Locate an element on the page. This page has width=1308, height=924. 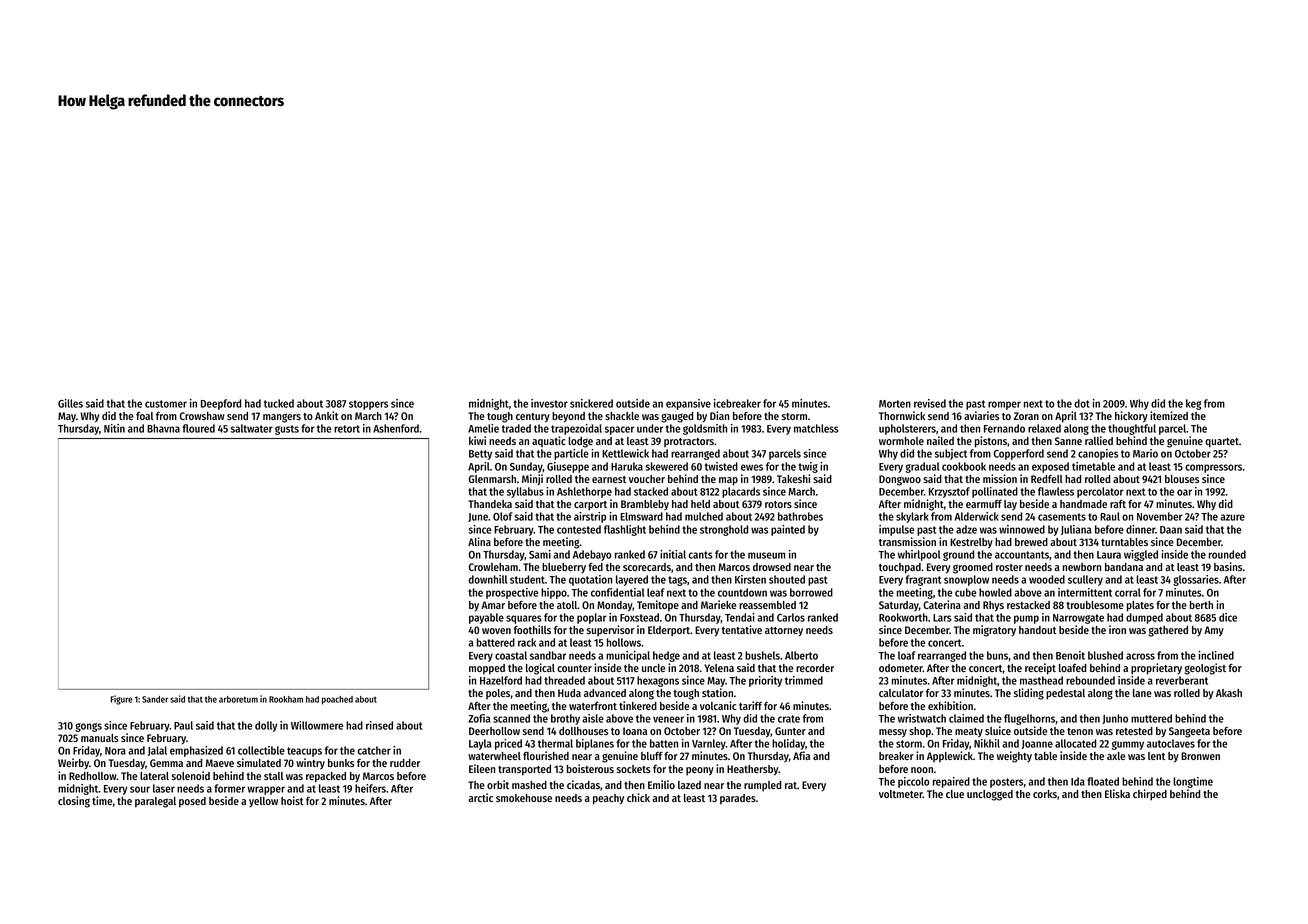
masthead is located at coordinates (1041, 680).
